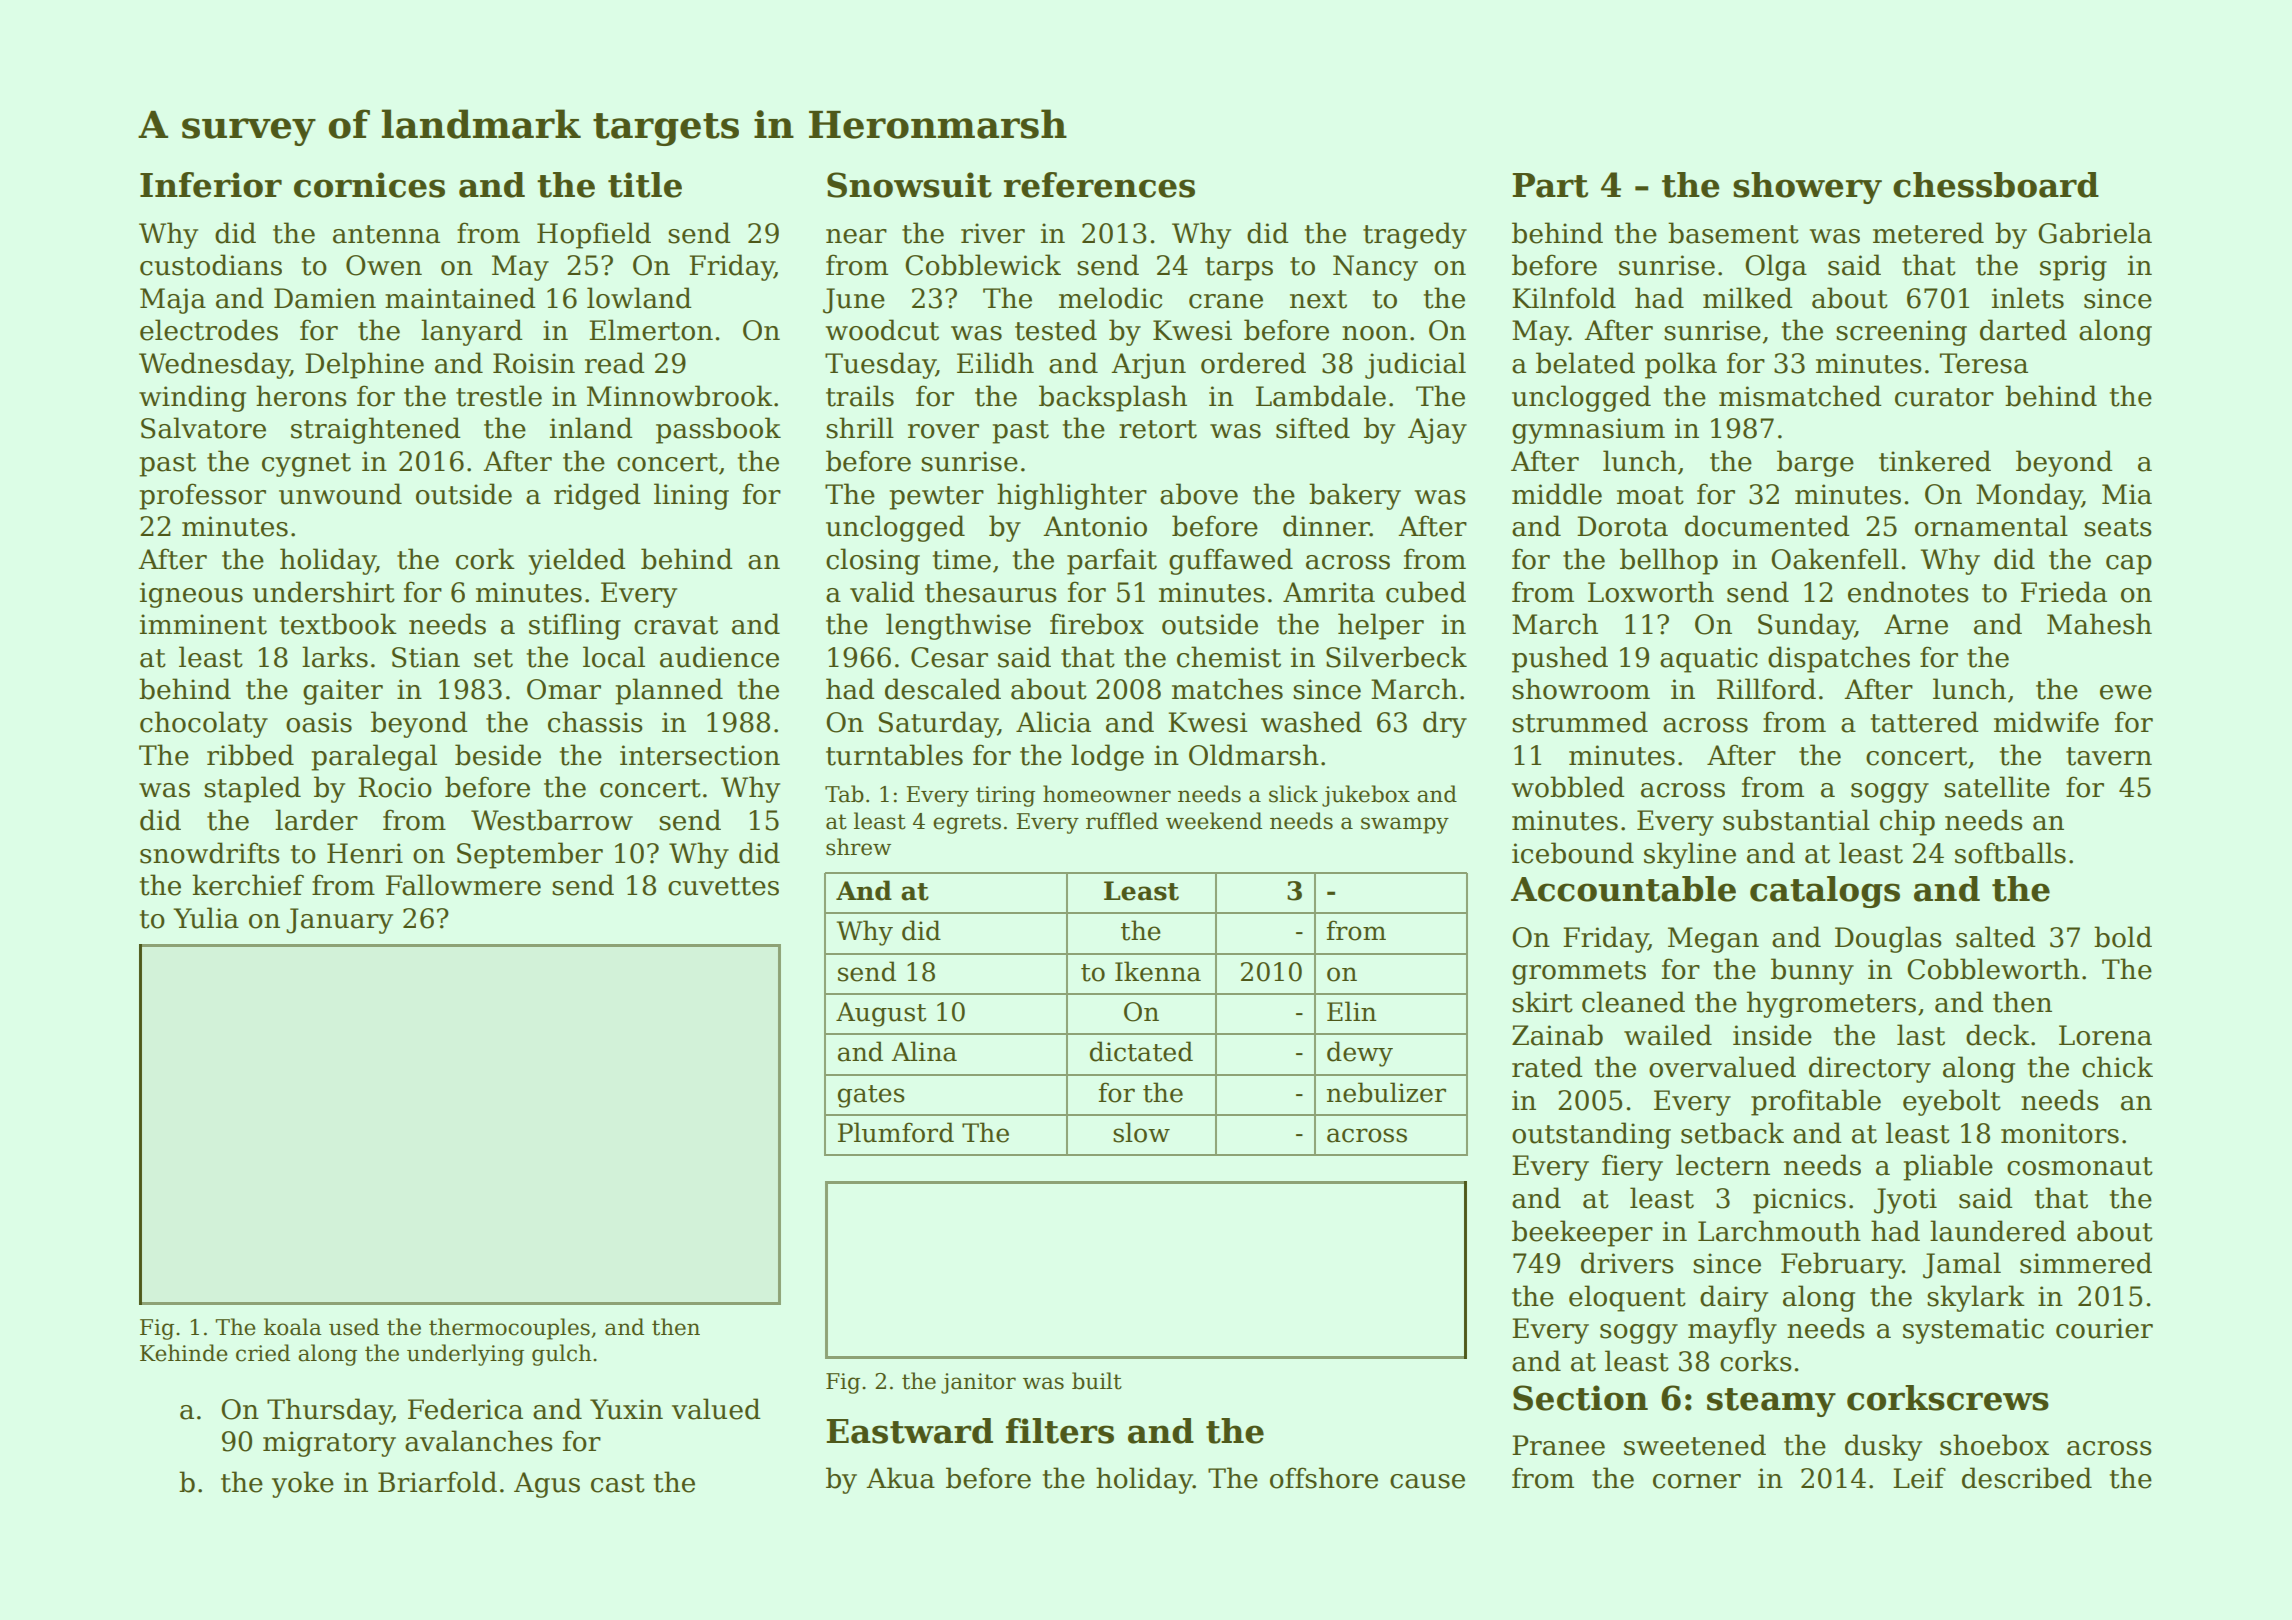  I want to click on tavern, so click(2109, 756).
